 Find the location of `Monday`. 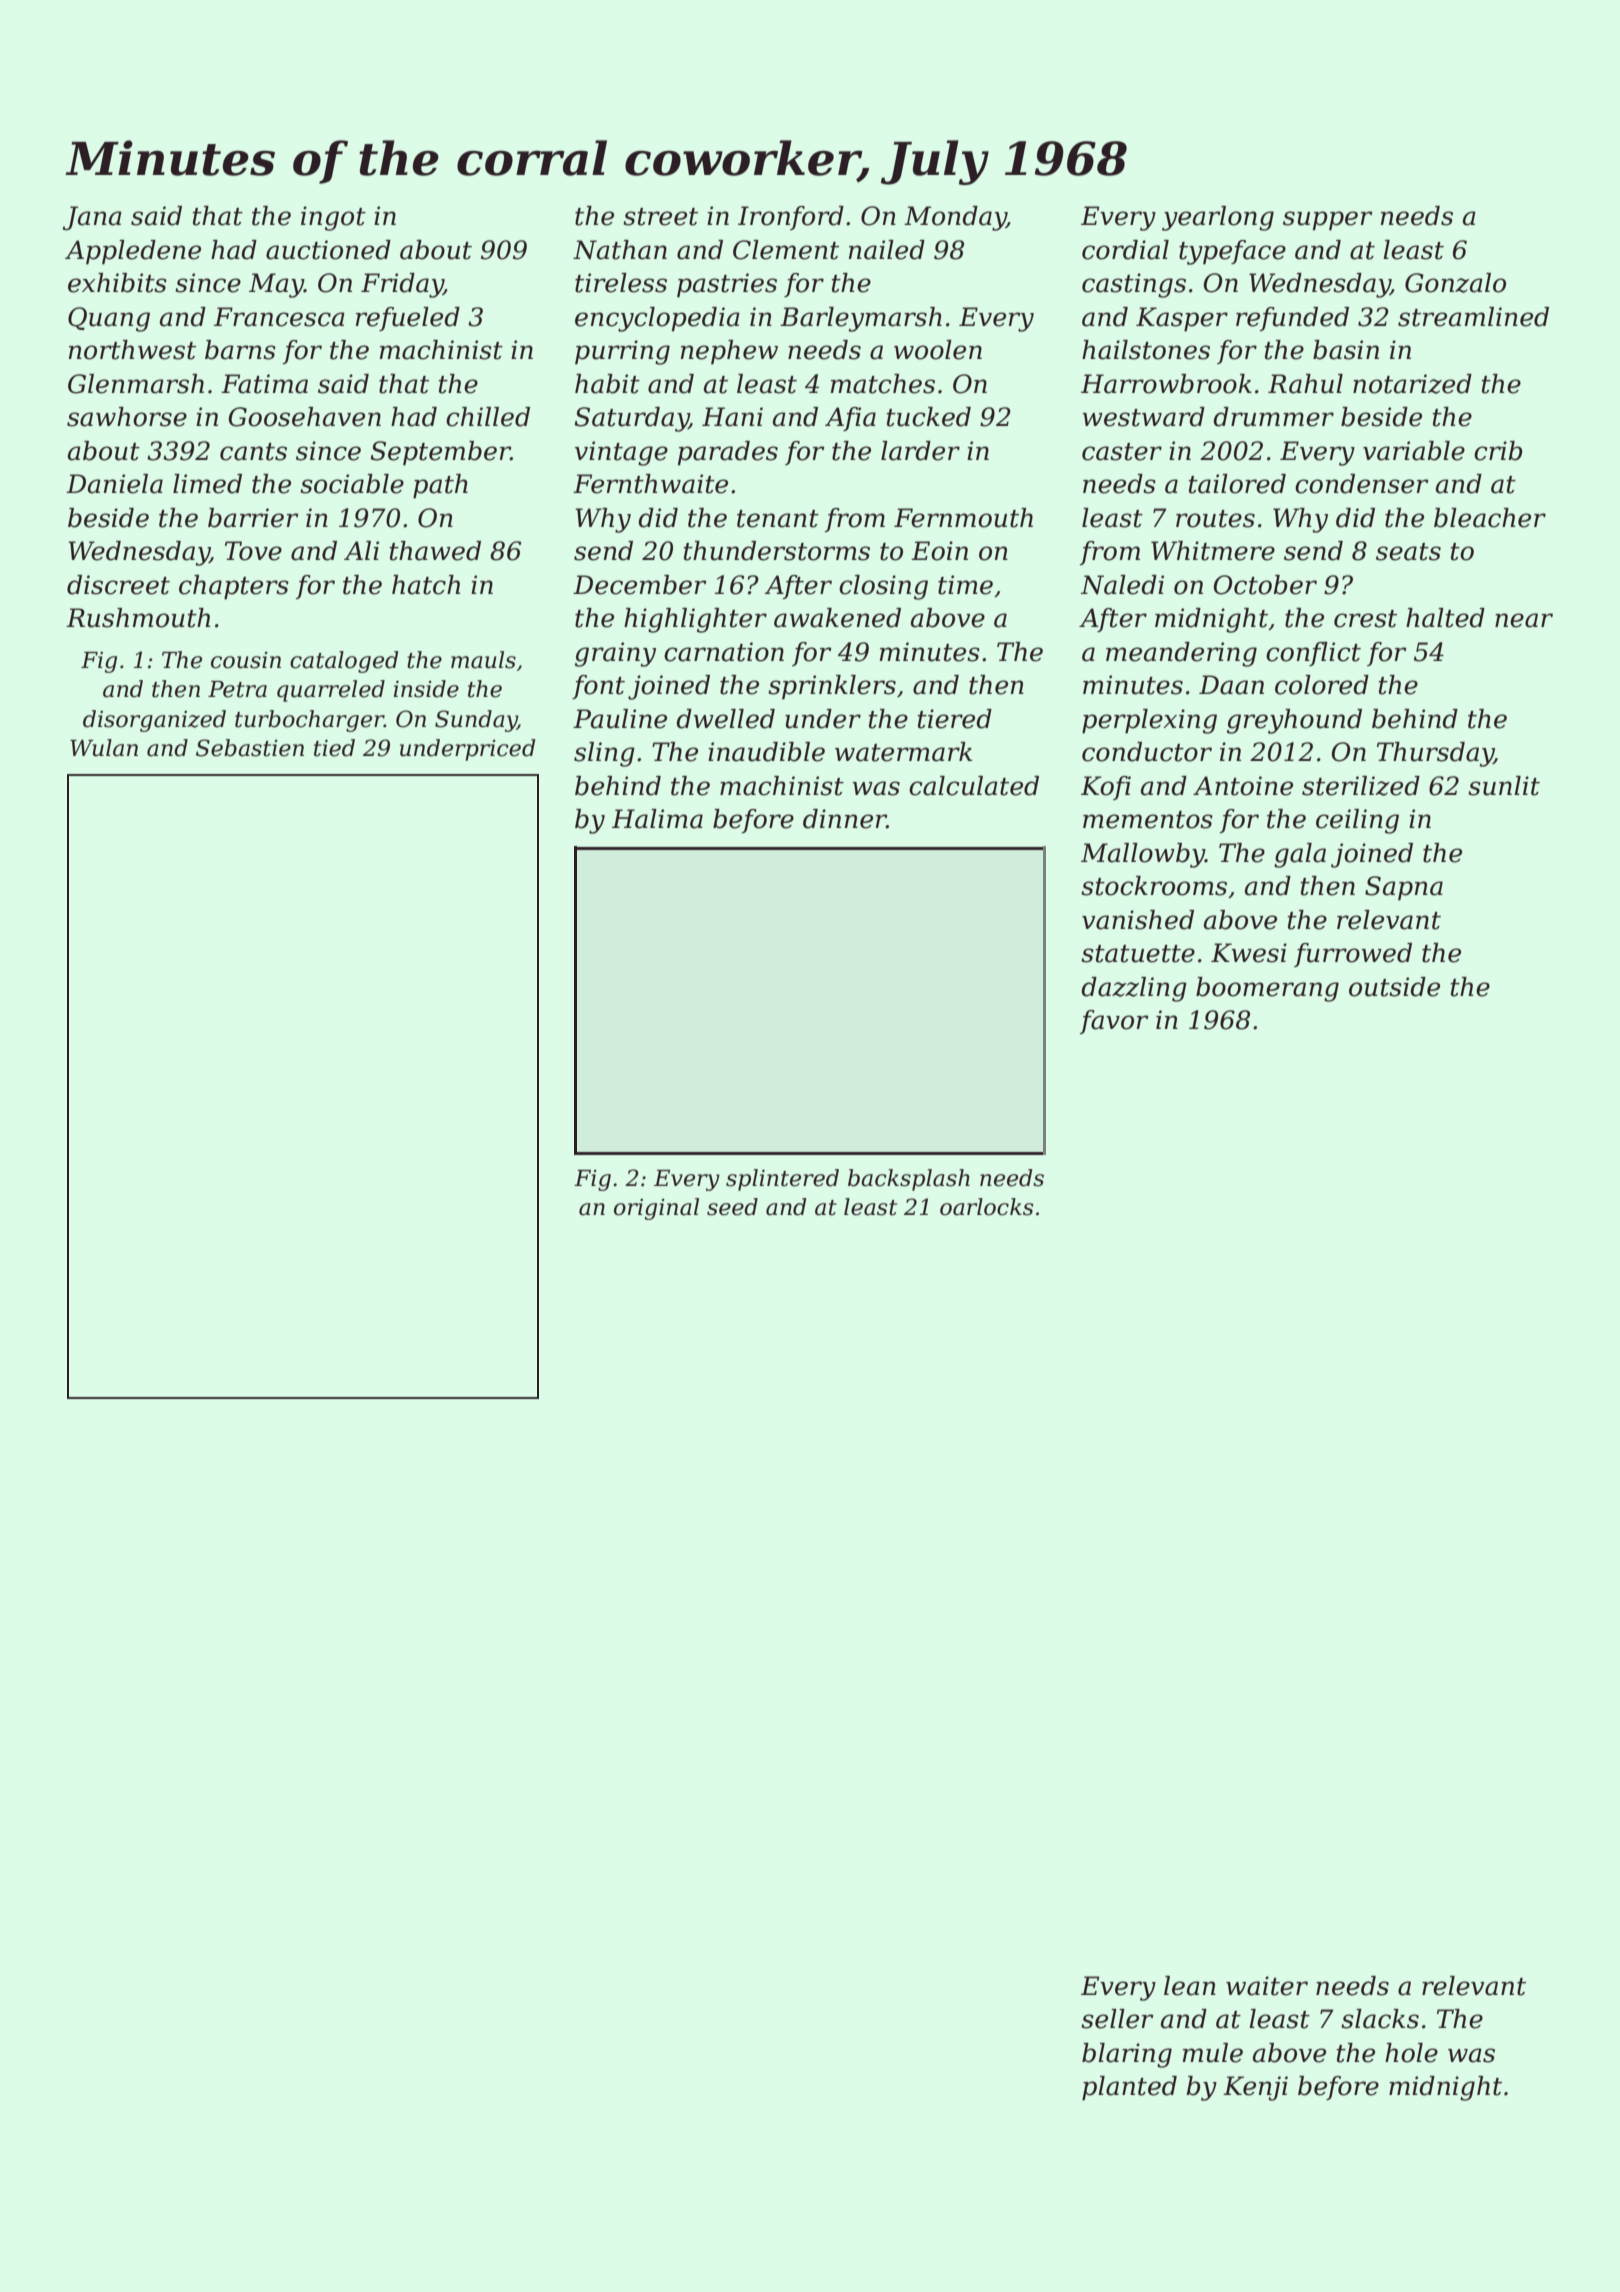

Monday is located at coordinates (955, 218).
